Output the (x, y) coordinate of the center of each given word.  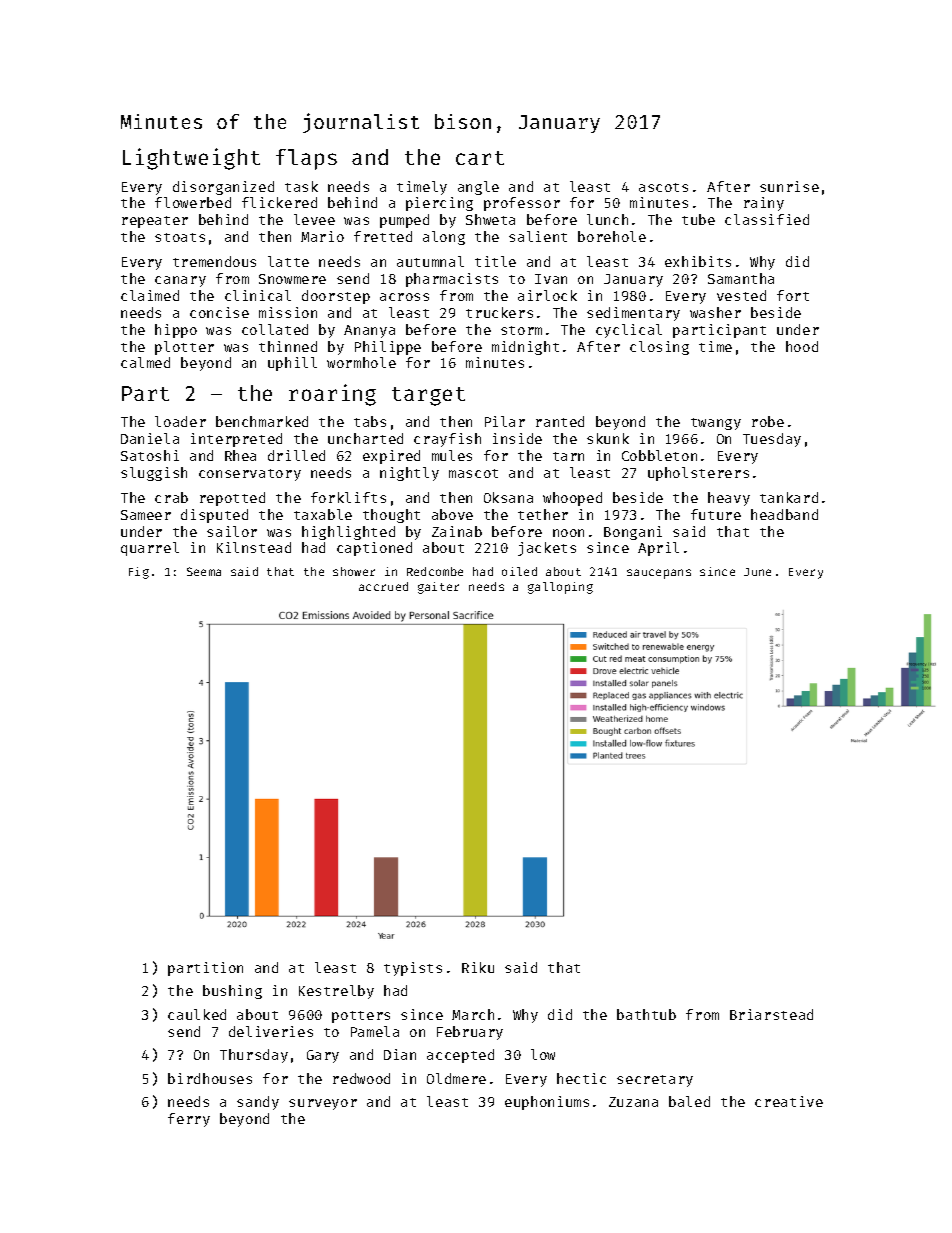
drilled (296, 455)
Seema (204, 571)
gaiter (438, 588)
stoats (180, 237)
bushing (232, 992)
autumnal (430, 261)
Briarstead (771, 1014)
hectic (581, 1078)
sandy (258, 1103)
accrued (383, 586)
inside (517, 438)
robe (768, 421)
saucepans (659, 574)
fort (793, 295)
